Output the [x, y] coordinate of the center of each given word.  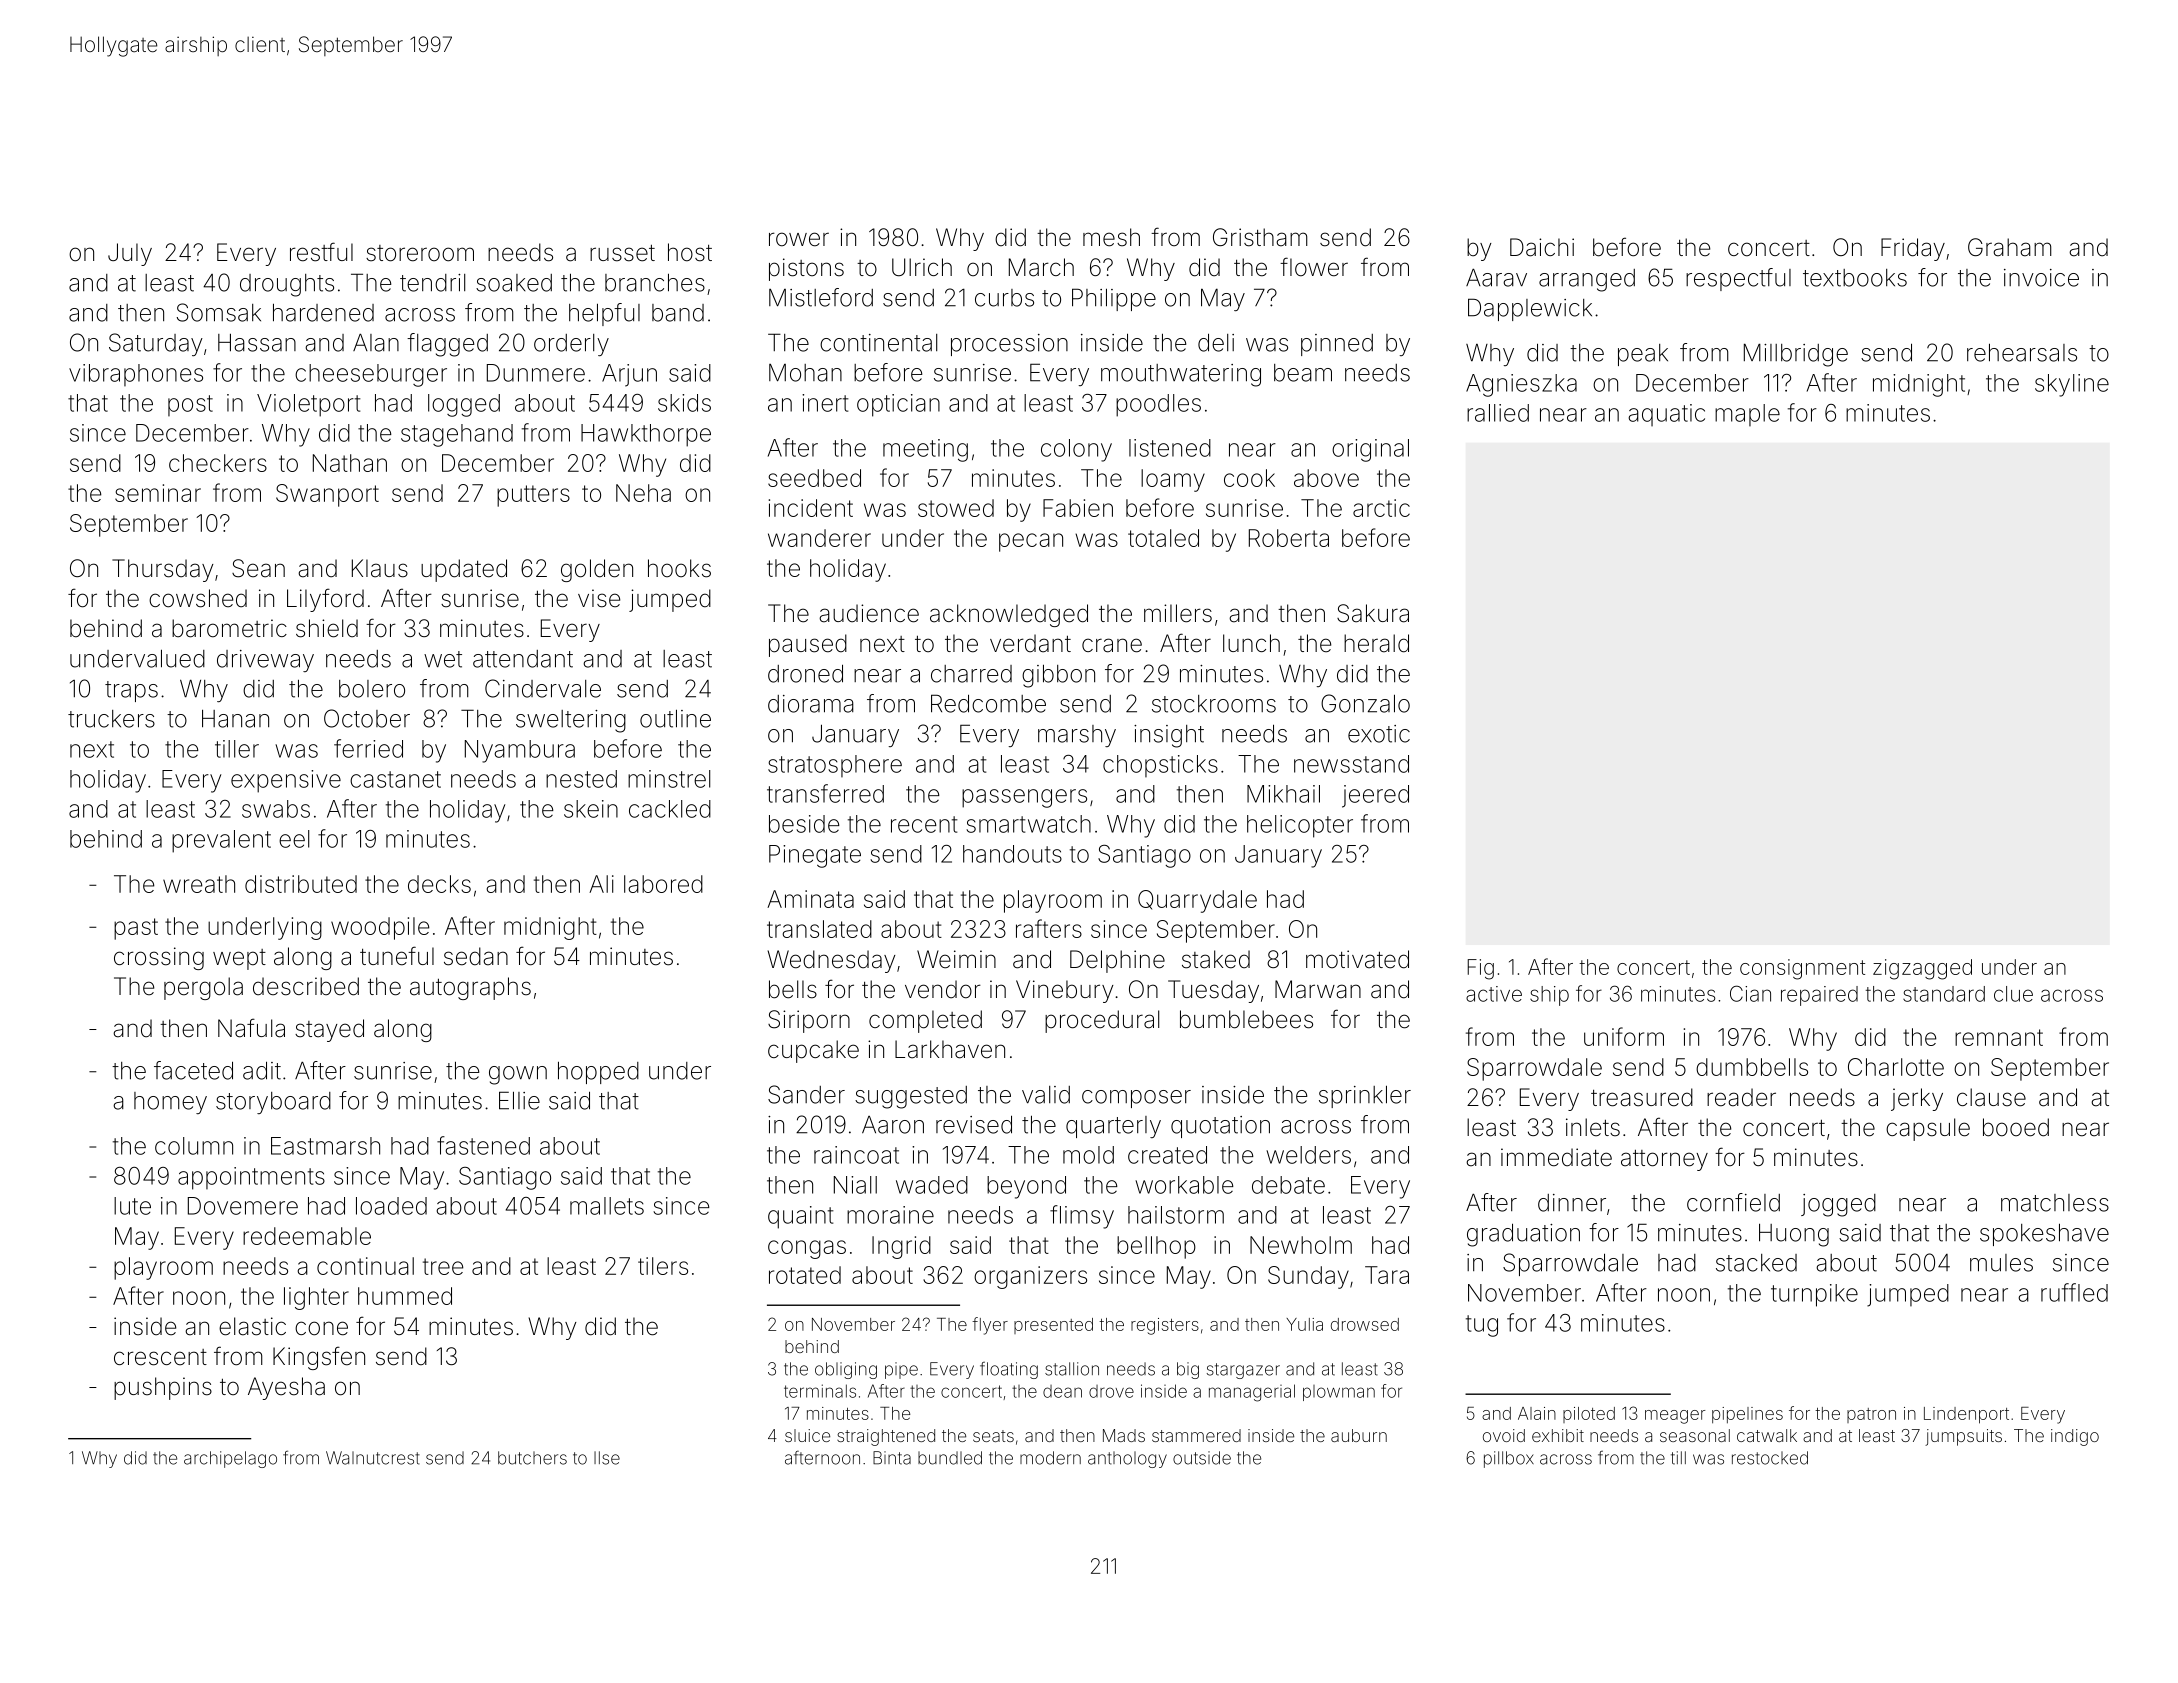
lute [132, 1206]
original [1370, 450]
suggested [911, 1097]
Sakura [1373, 613]
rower [799, 239]
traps [131, 691]
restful [321, 252]
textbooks [1855, 278]
